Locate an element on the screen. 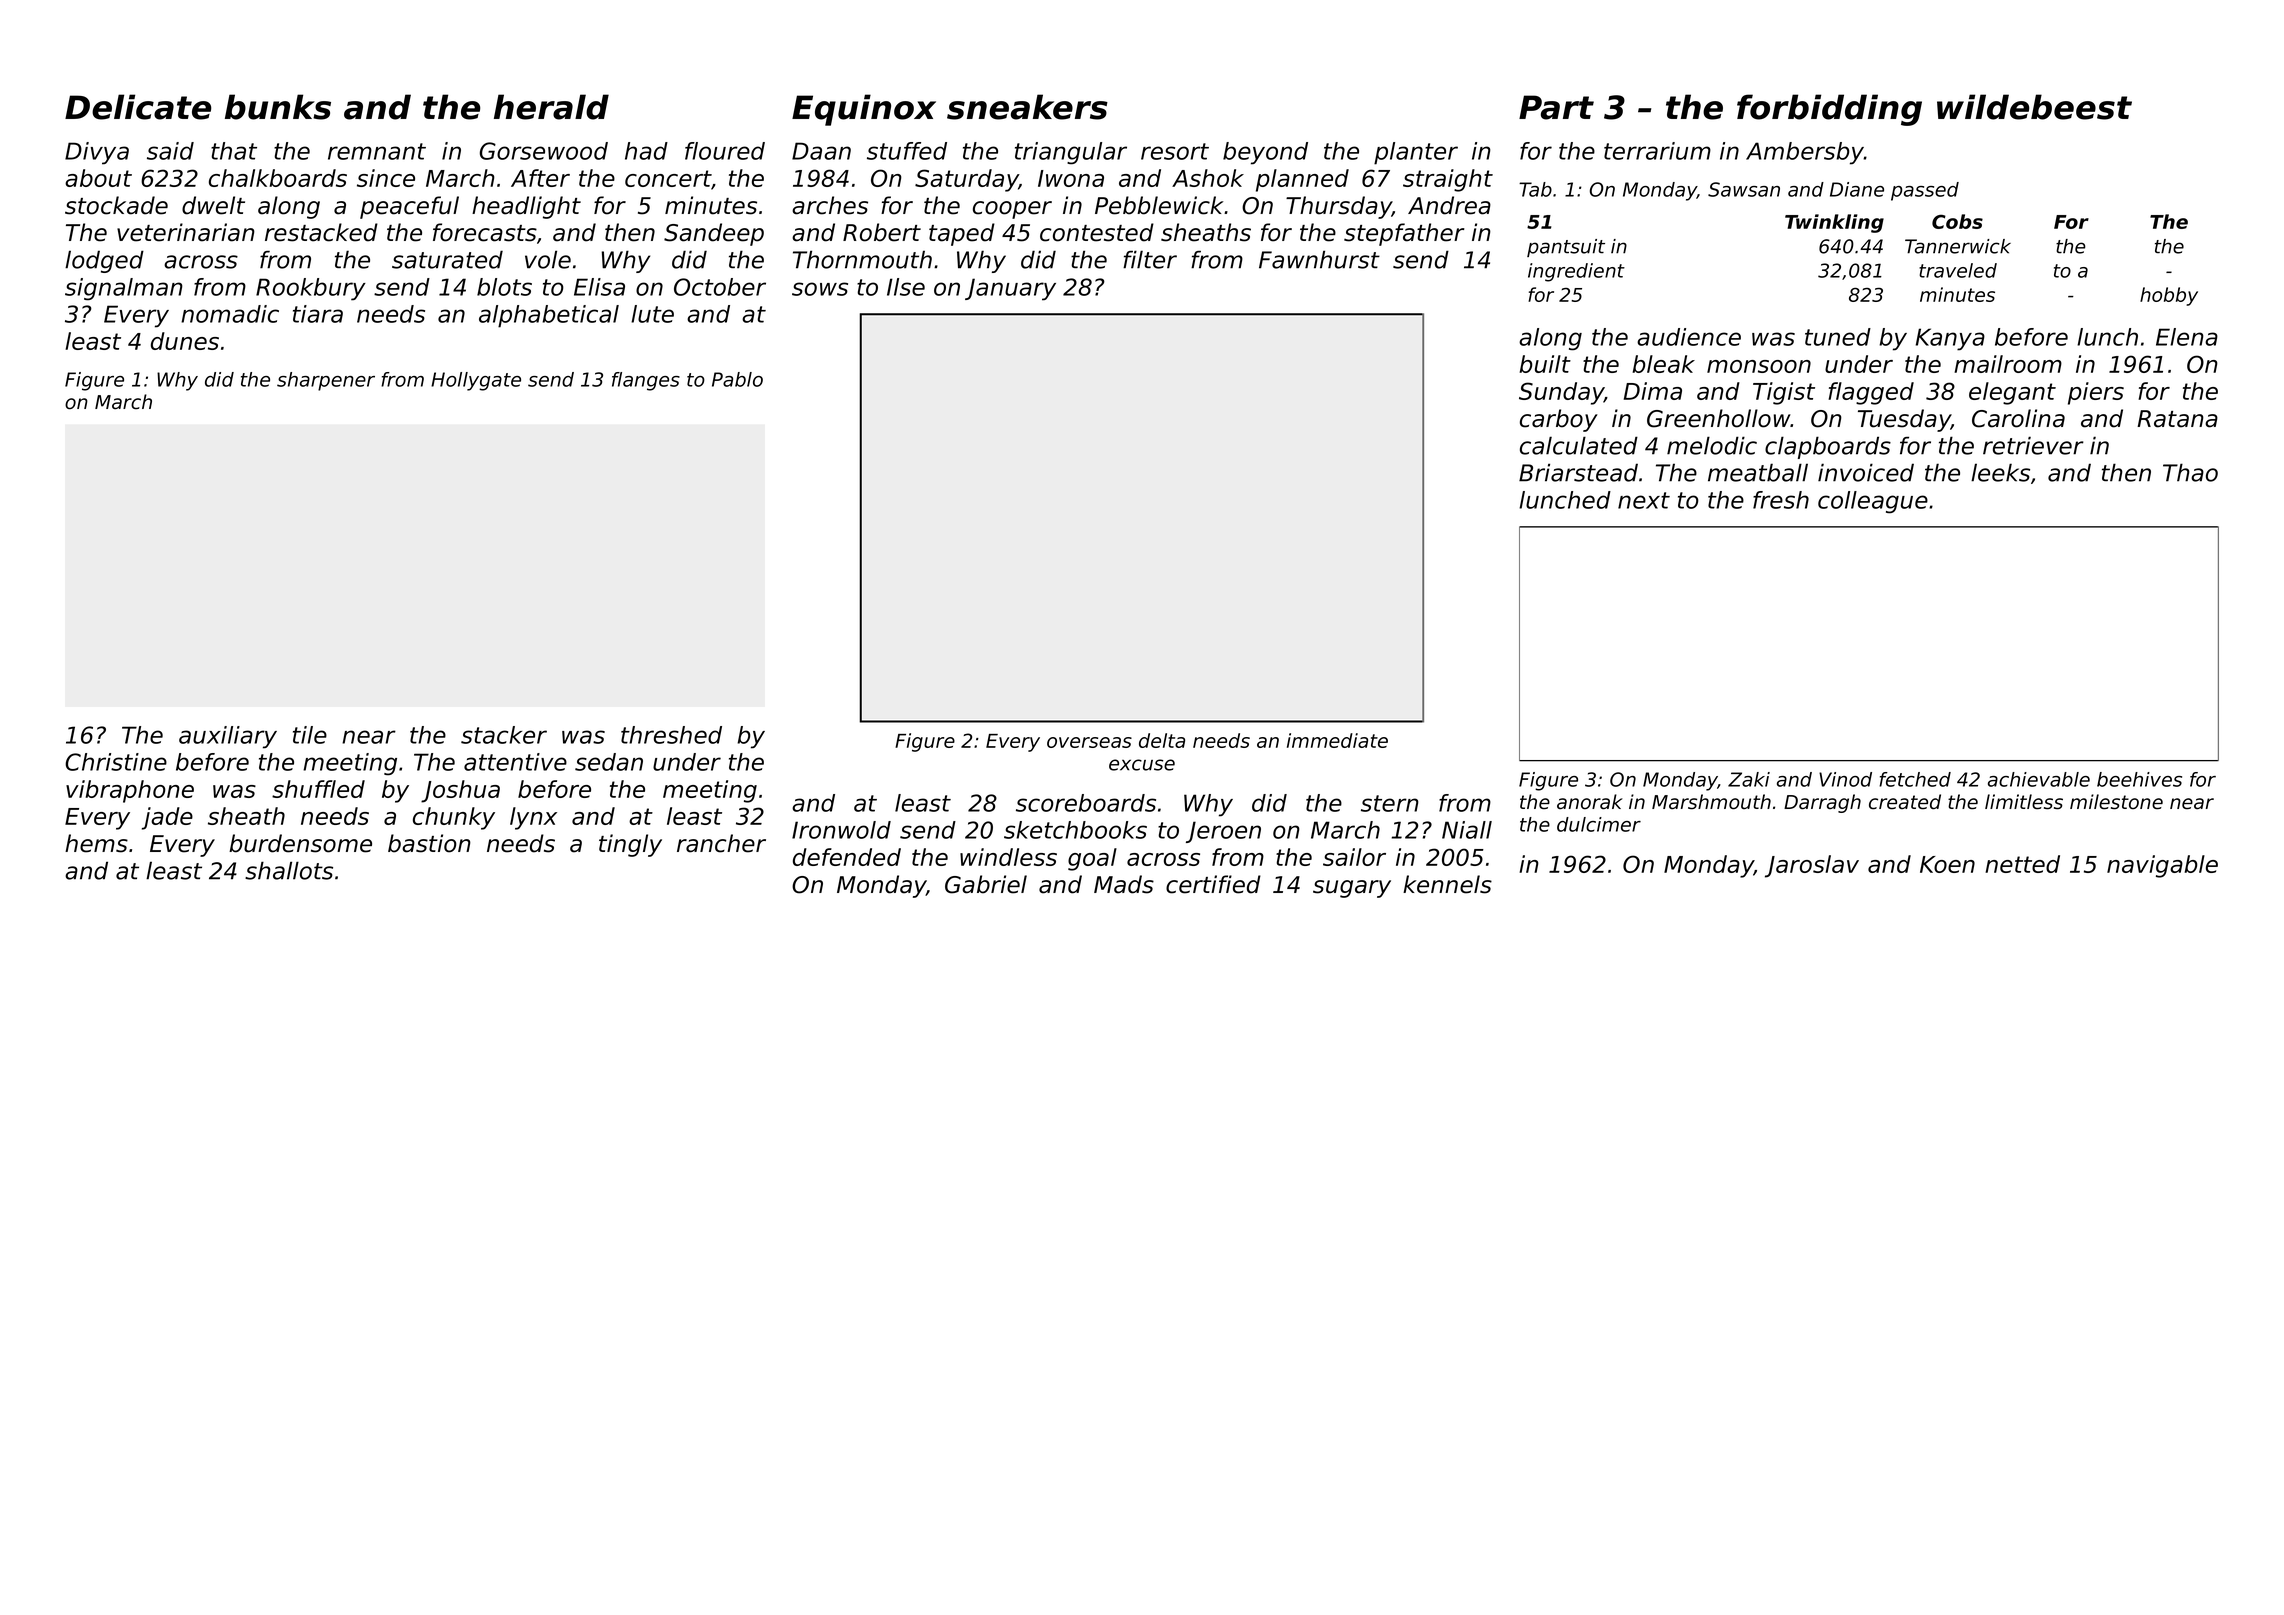 This screenshot has height=1615, width=2284. said is located at coordinates (170, 151).
